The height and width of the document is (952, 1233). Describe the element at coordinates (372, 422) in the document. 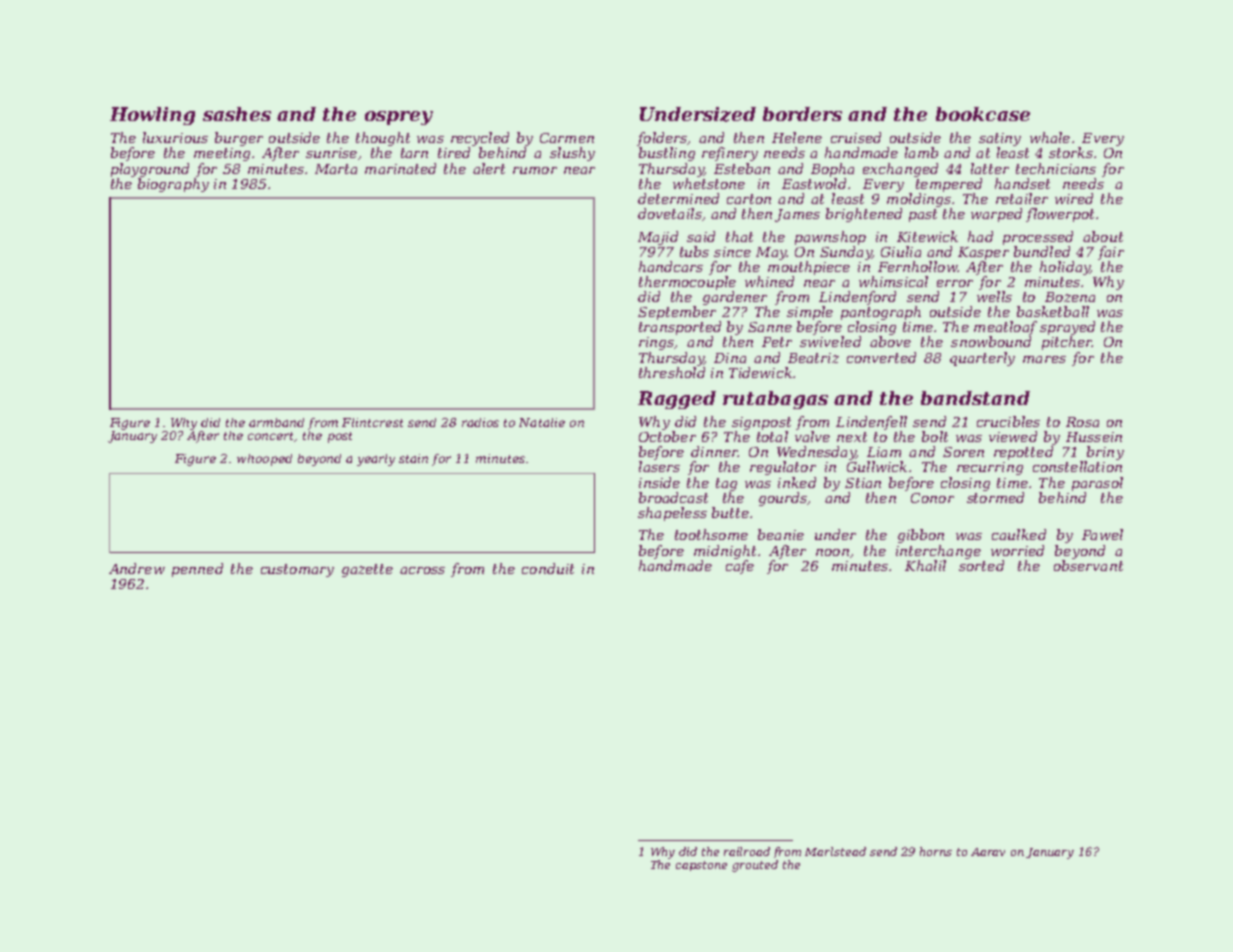

I see `Flintcrest` at that location.
